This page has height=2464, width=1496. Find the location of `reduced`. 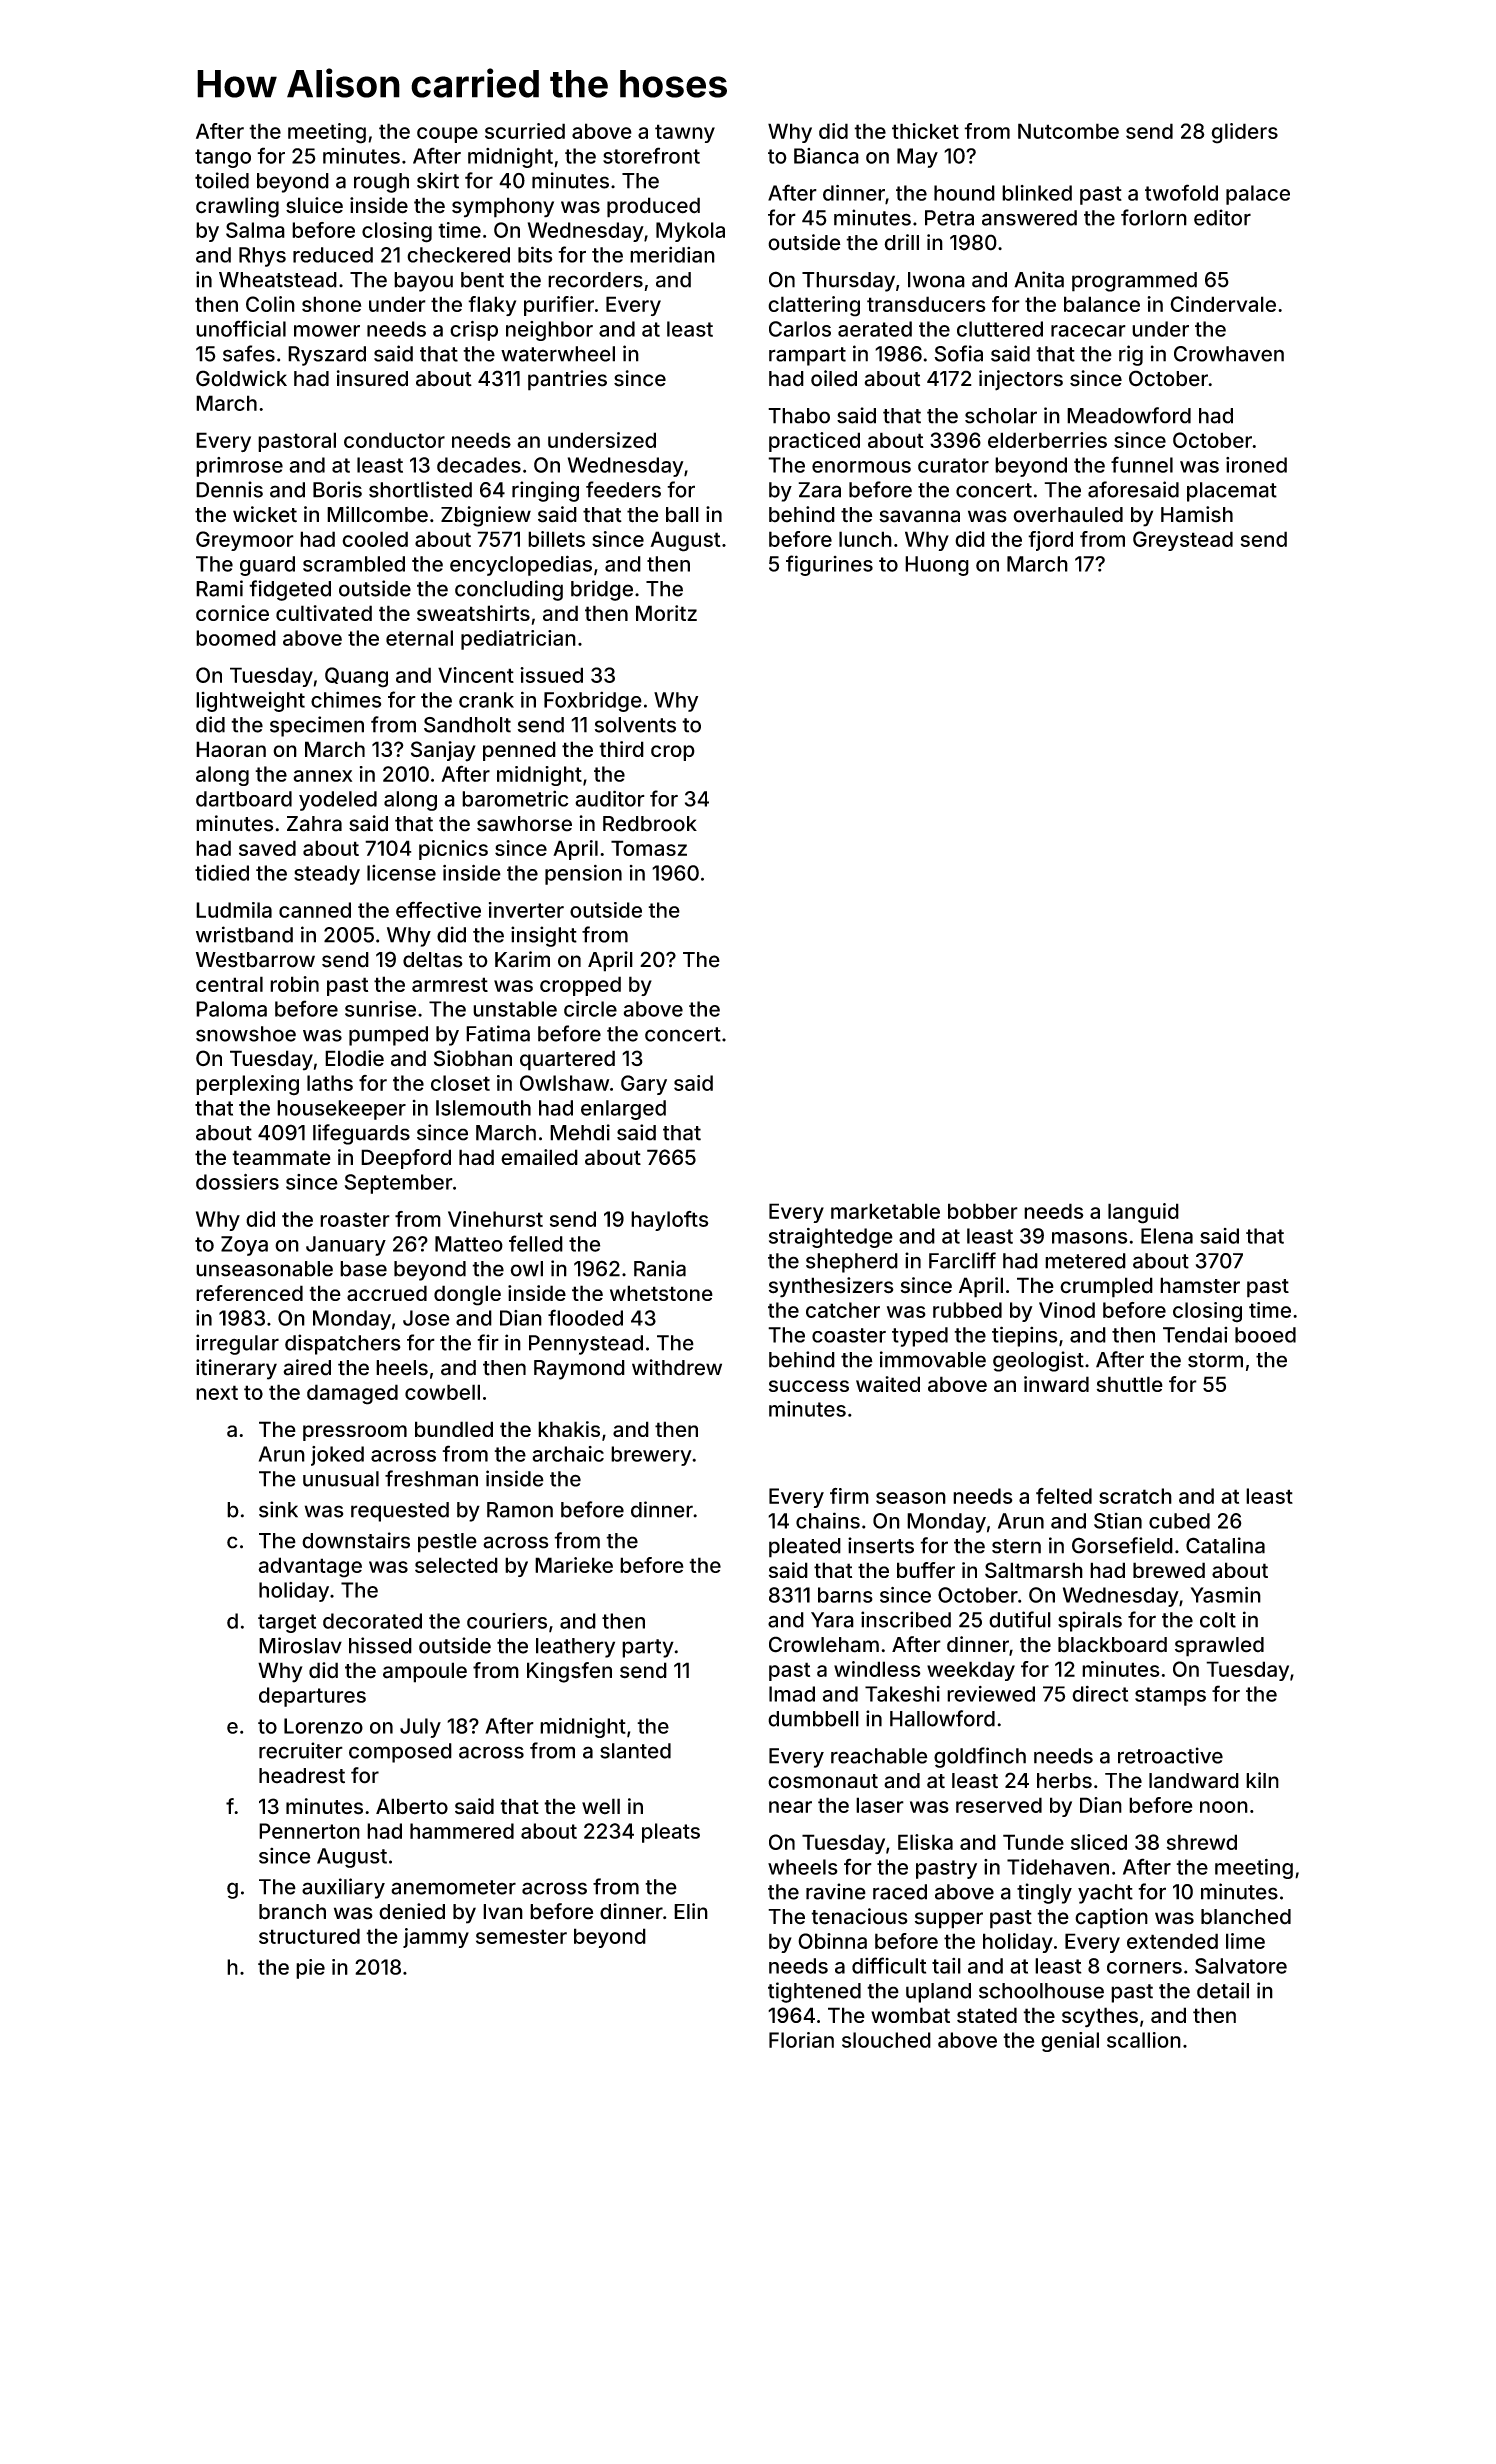

reduced is located at coordinates (333, 255).
